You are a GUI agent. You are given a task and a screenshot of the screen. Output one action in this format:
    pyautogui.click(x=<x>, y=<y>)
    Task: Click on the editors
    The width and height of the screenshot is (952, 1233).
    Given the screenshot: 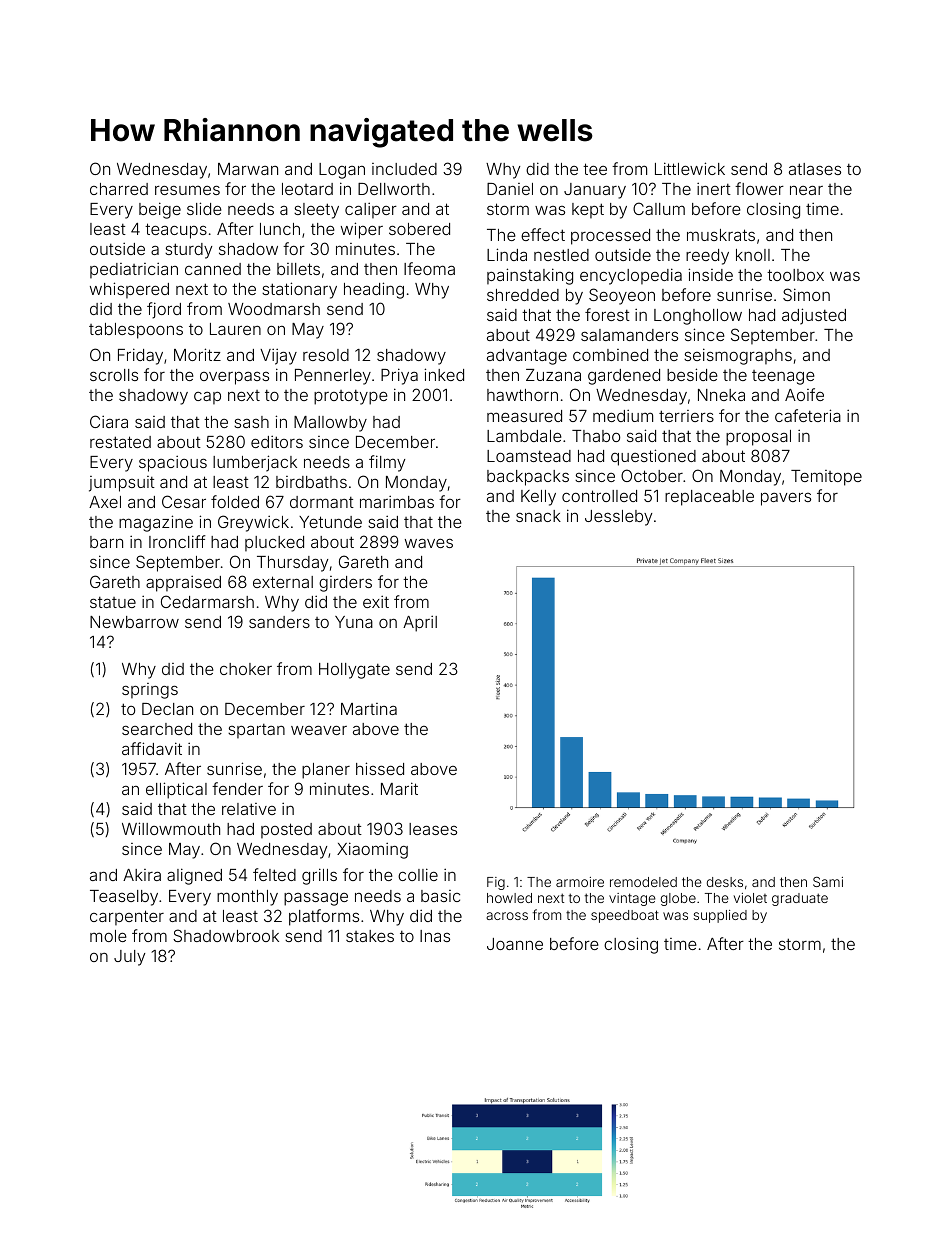 What is the action you would take?
    pyautogui.click(x=277, y=441)
